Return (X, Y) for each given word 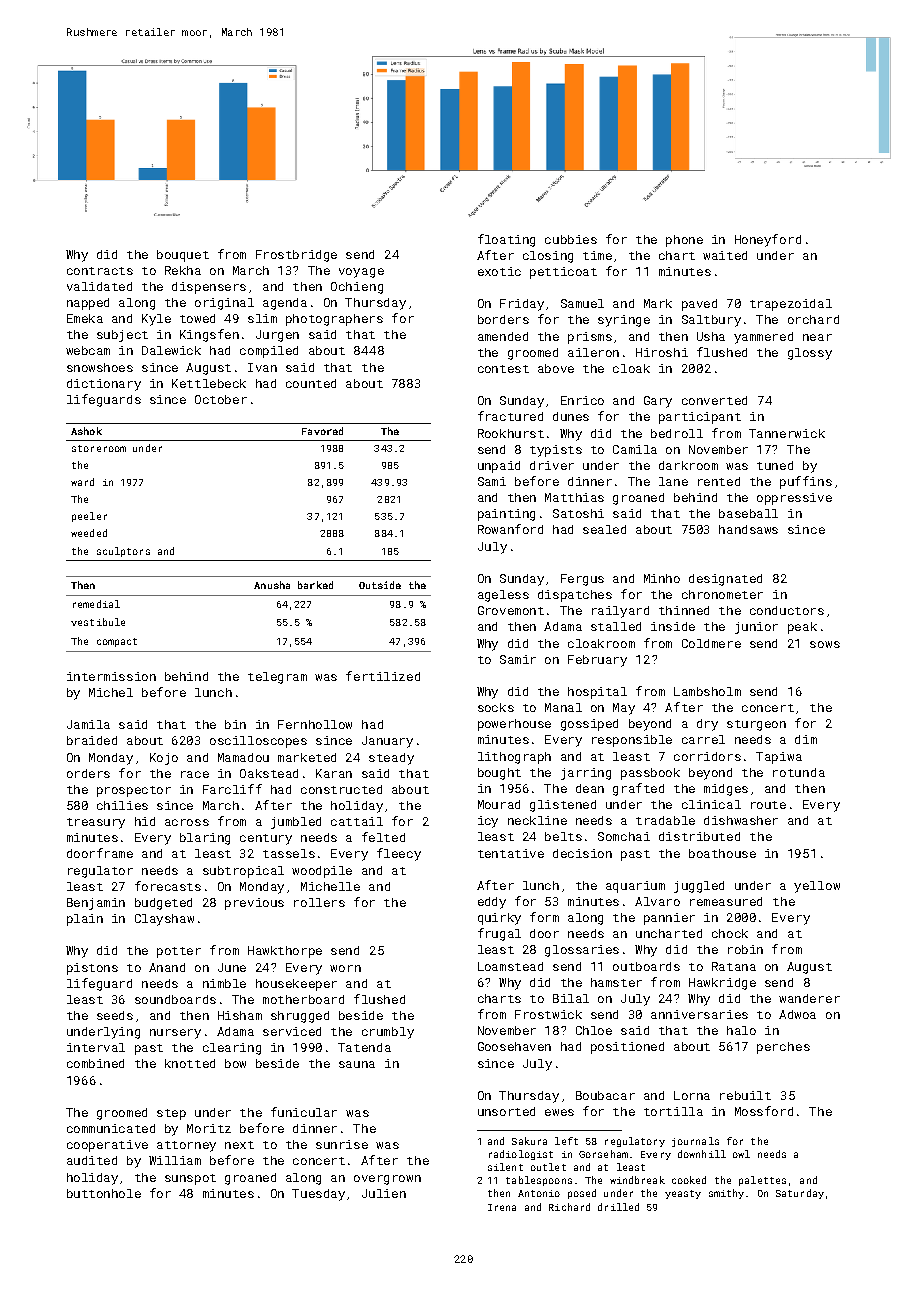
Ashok (86, 431)
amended (503, 336)
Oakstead (269, 773)
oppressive (794, 499)
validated (99, 286)
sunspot (190, 1179)
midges (726, 790)
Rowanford (510, 529)
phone (684, 241)
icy (488, 822)
